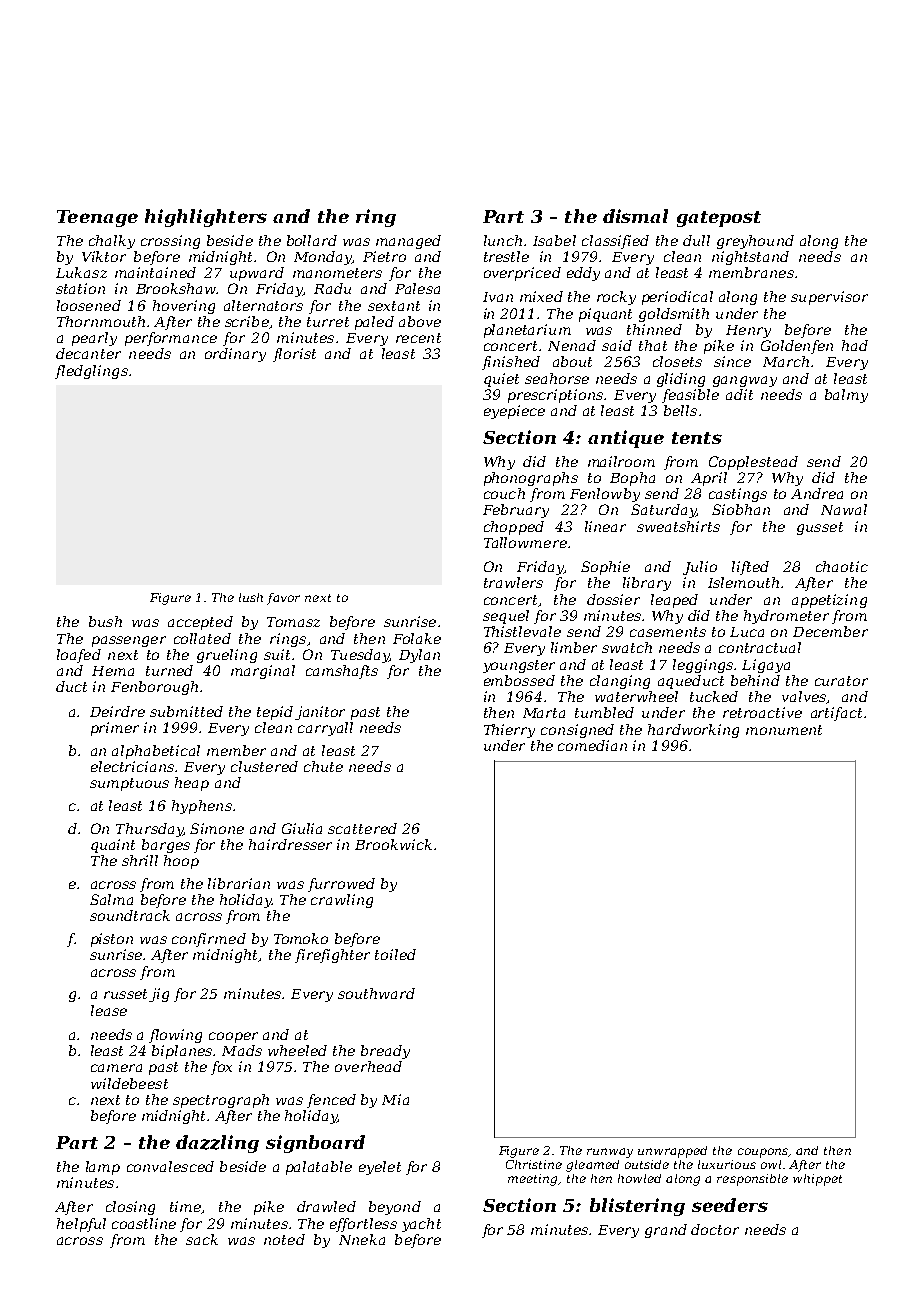 The image size is (924, 1308). What do you see at coordinates (697, 438) in the image?
I see `tents` at bounding box center [697, 438].
